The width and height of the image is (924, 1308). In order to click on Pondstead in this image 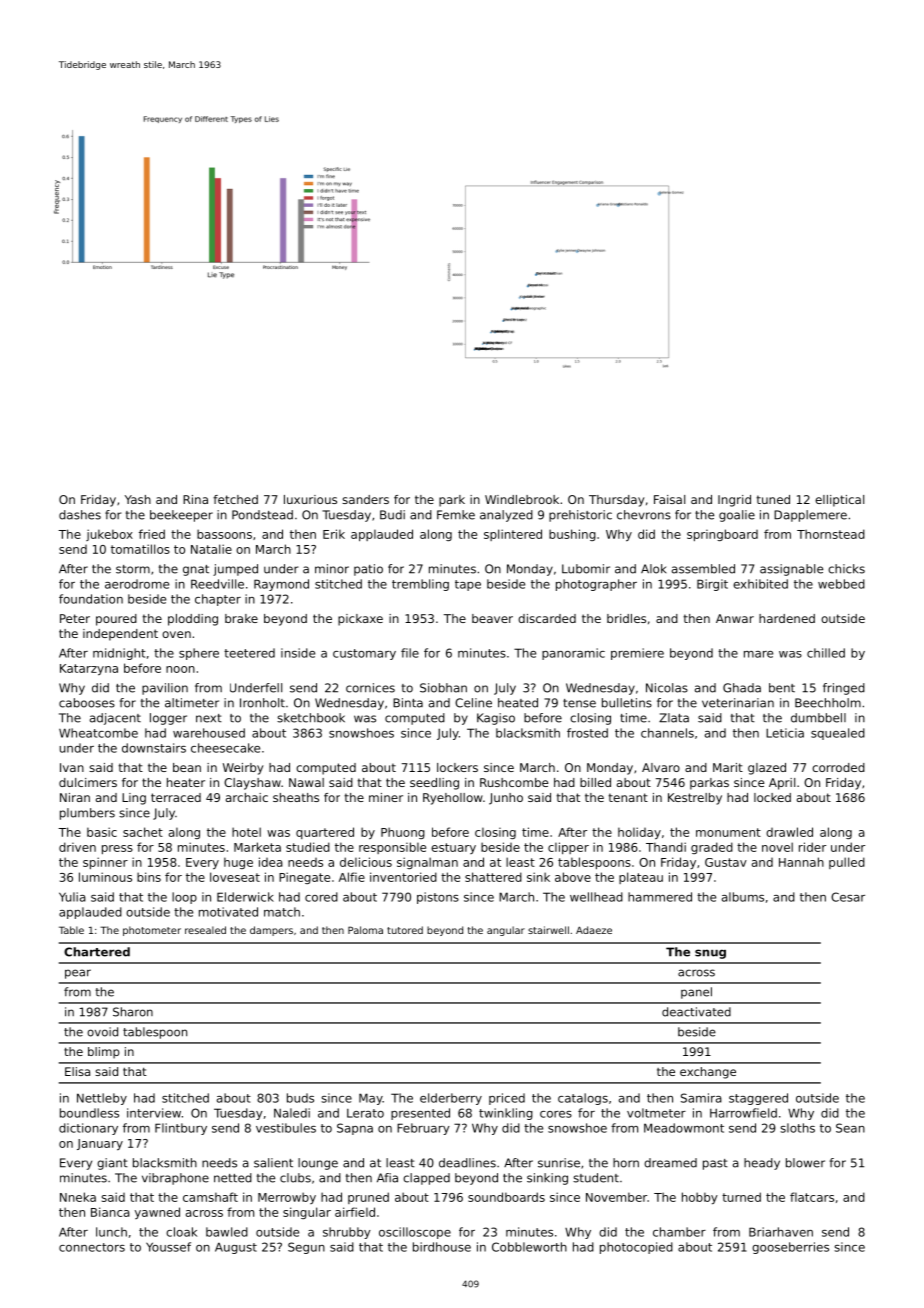, I will do `click(262, 515)`.
